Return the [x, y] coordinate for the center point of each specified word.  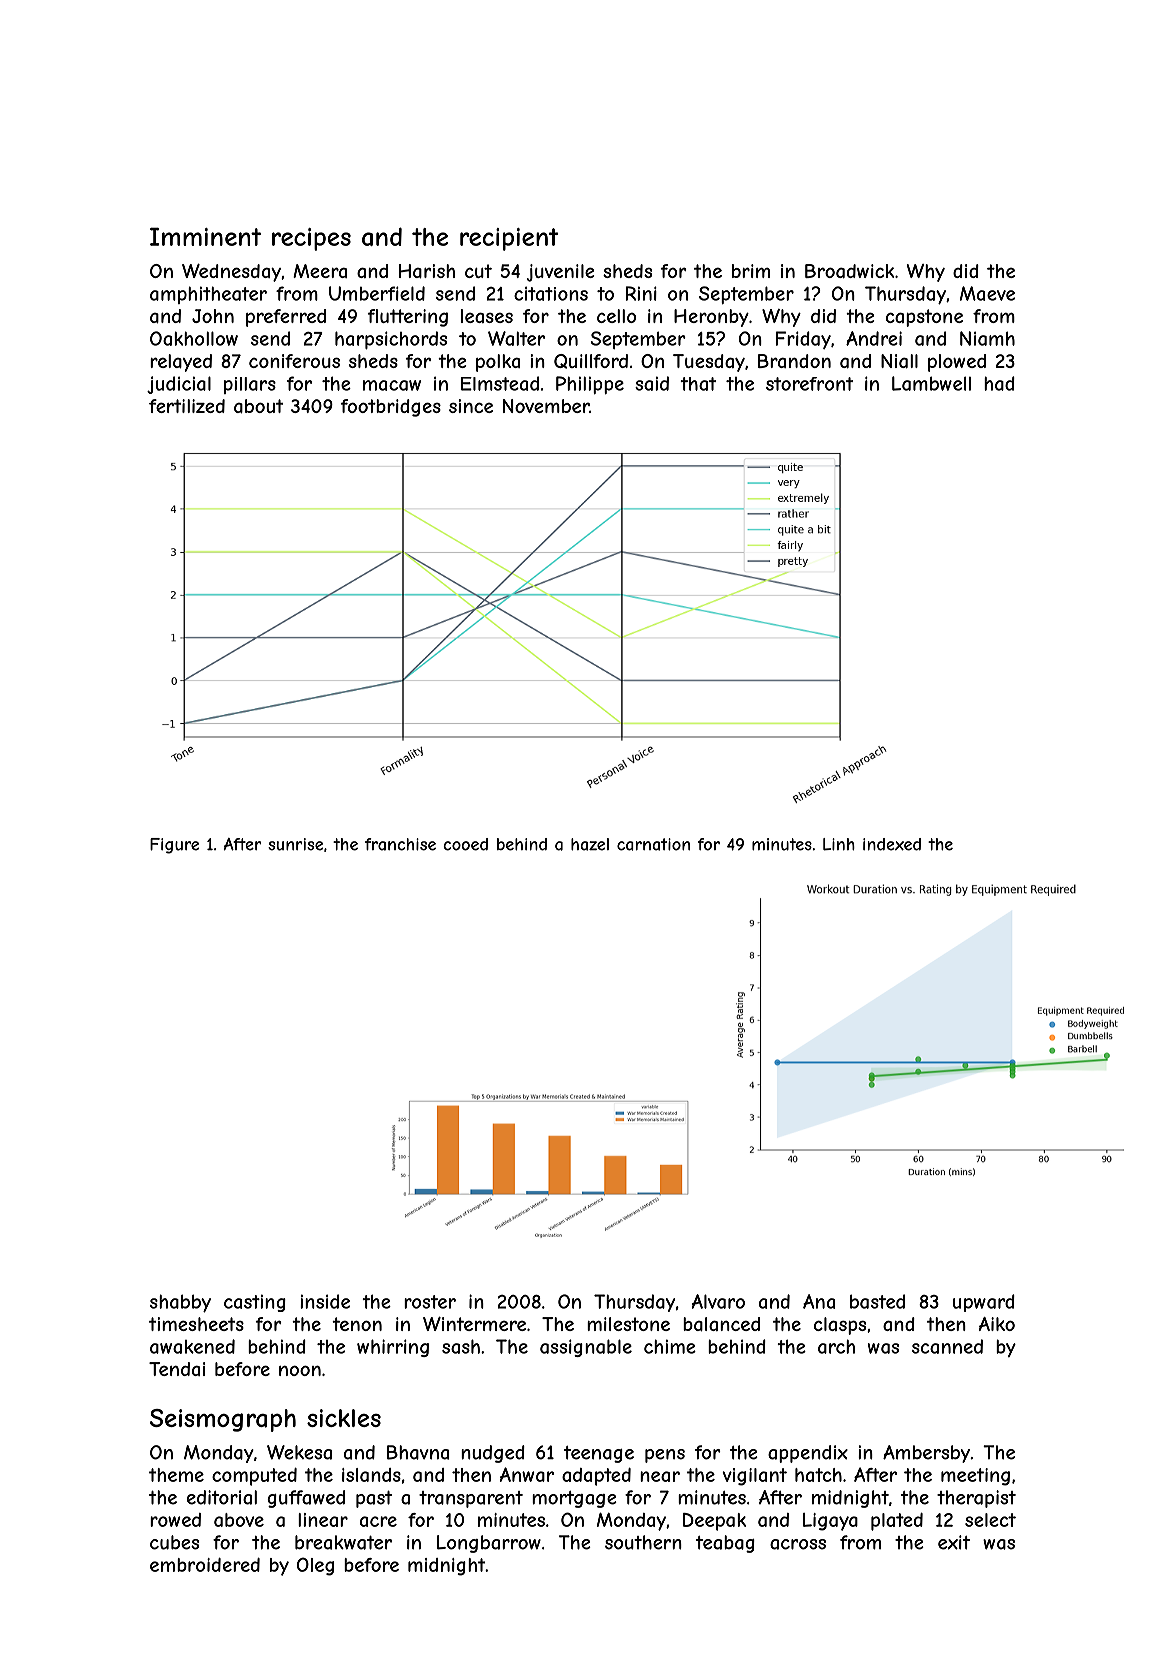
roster [430, 1302]
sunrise [295, 844]
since [471, 406]
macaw [392, 385]
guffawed [306, 1499]
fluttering [407, 318]
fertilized [187, 406]
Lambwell [931, 383]
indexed [892, 844]
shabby [180, 1303]
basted [877, 1301]
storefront [809, 384]
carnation [653, 844]
